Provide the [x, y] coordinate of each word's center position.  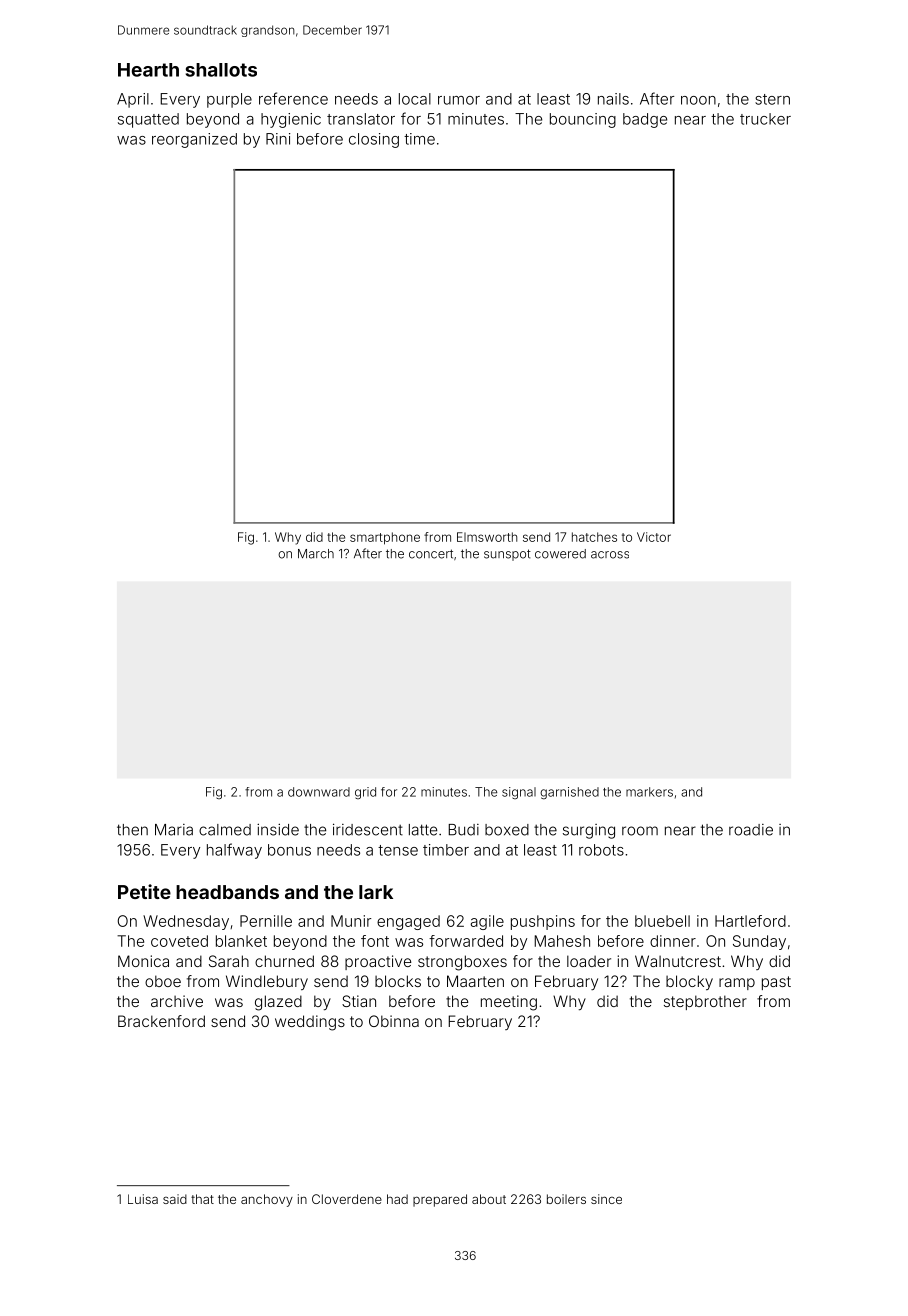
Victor [654, 537]
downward [319, 792]
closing [374, 140]
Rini [278, 139]
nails [613, 99]
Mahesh [562, 941]
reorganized [194, 140]
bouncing [583, 120]
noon [698, 100]
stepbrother [705, 1002]
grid [365, 793]
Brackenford [161, 1021]
